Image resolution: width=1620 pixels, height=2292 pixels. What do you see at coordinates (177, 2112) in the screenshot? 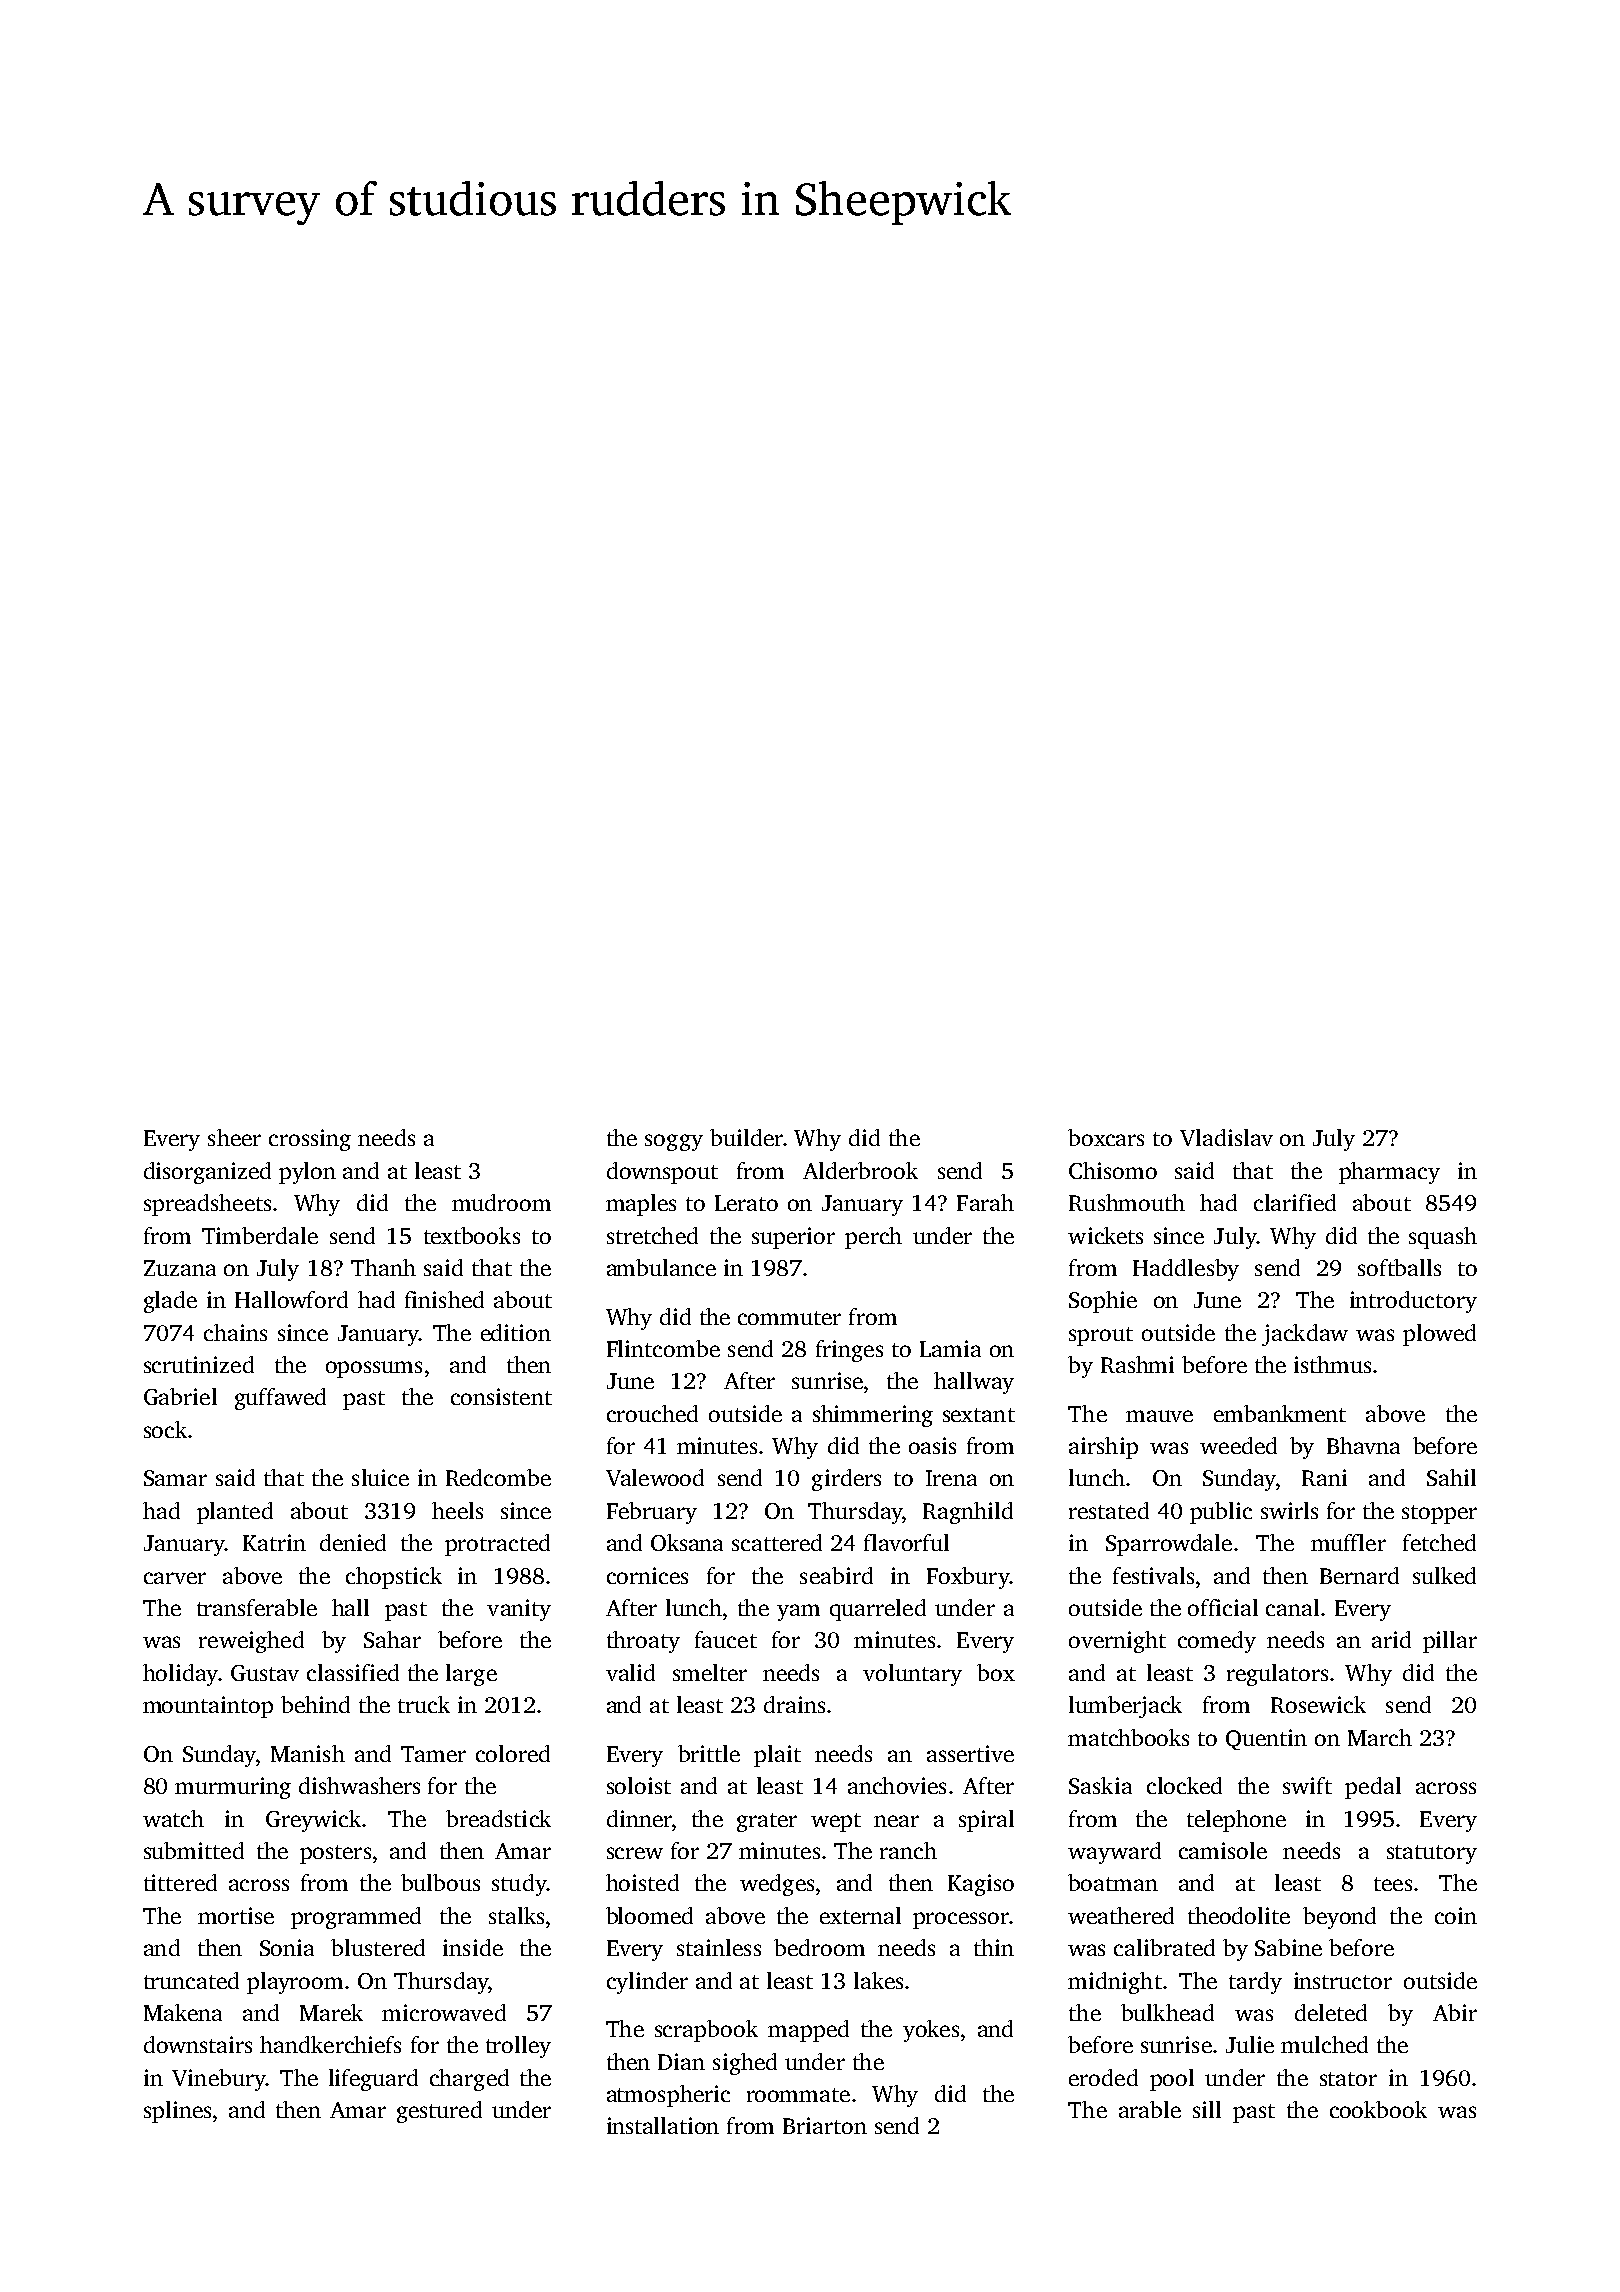
I see `splines` at bounding box center [177, 2112].
